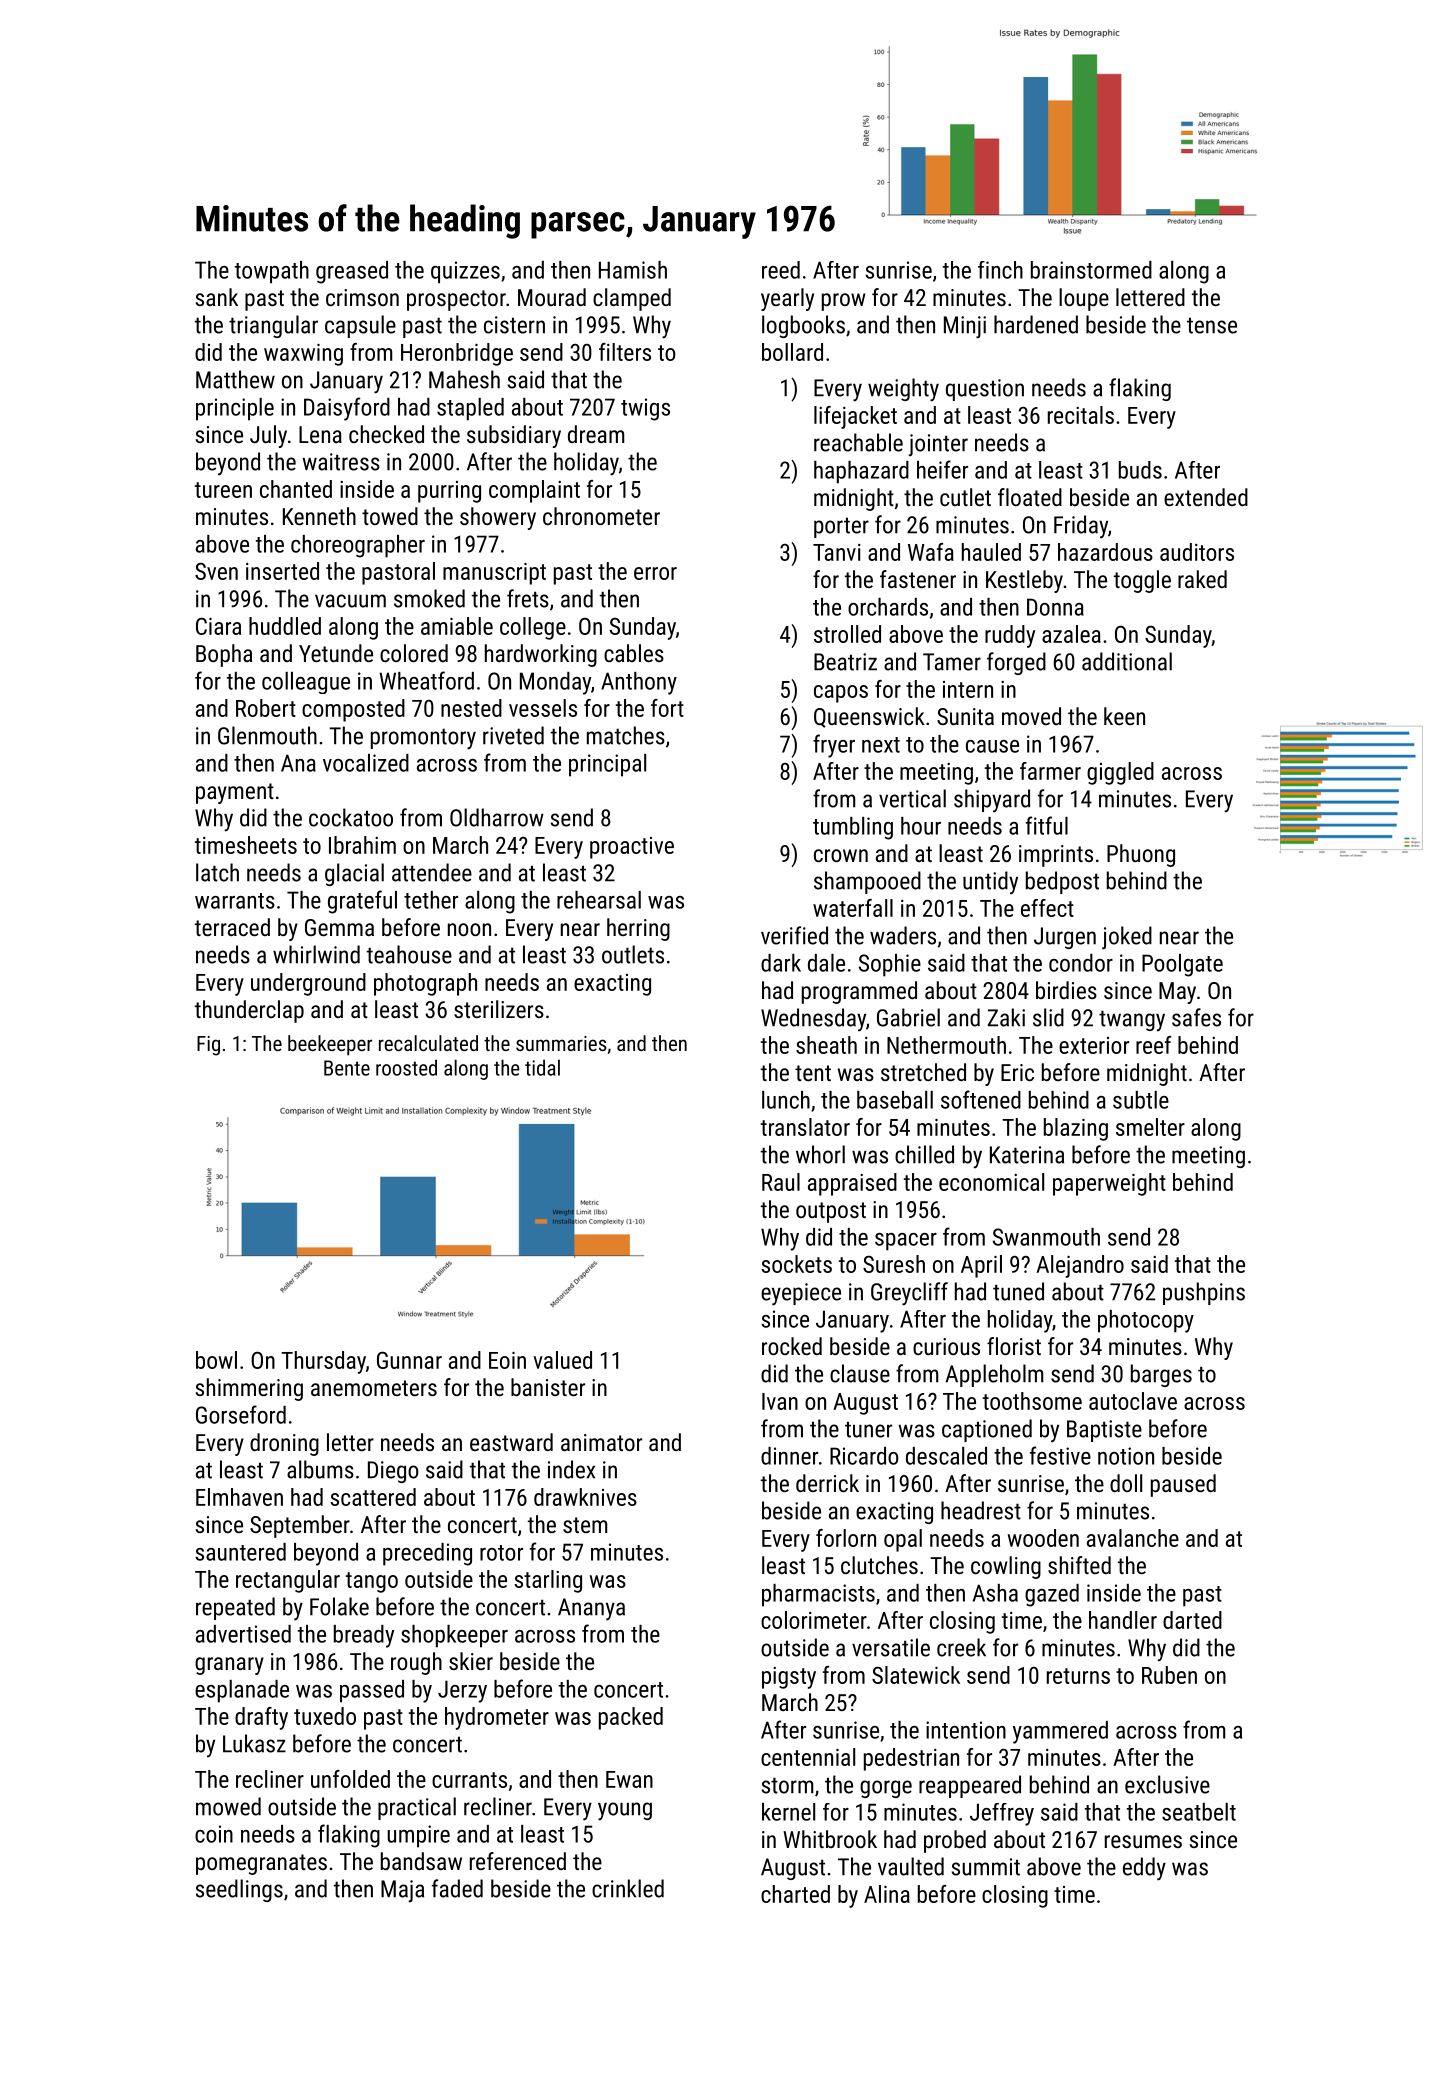 The image size is (1450, 2100). I want to click on hardened, so click(1036, 324).
